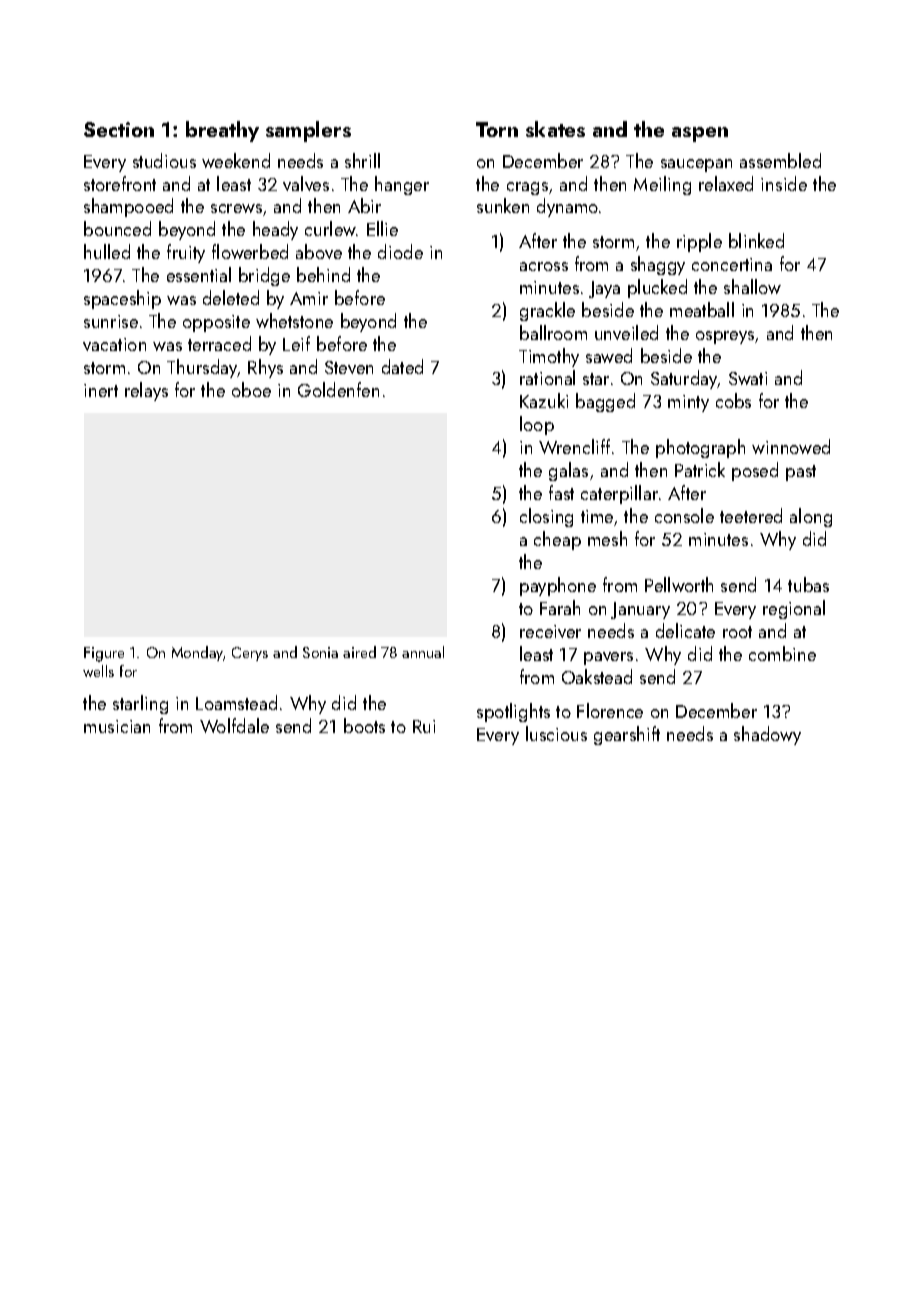 The height and width of the image is (1308, 924). What do you see at coordinates (146, 391) in the image?
I see `relays` at bounding box center [146, 391].
